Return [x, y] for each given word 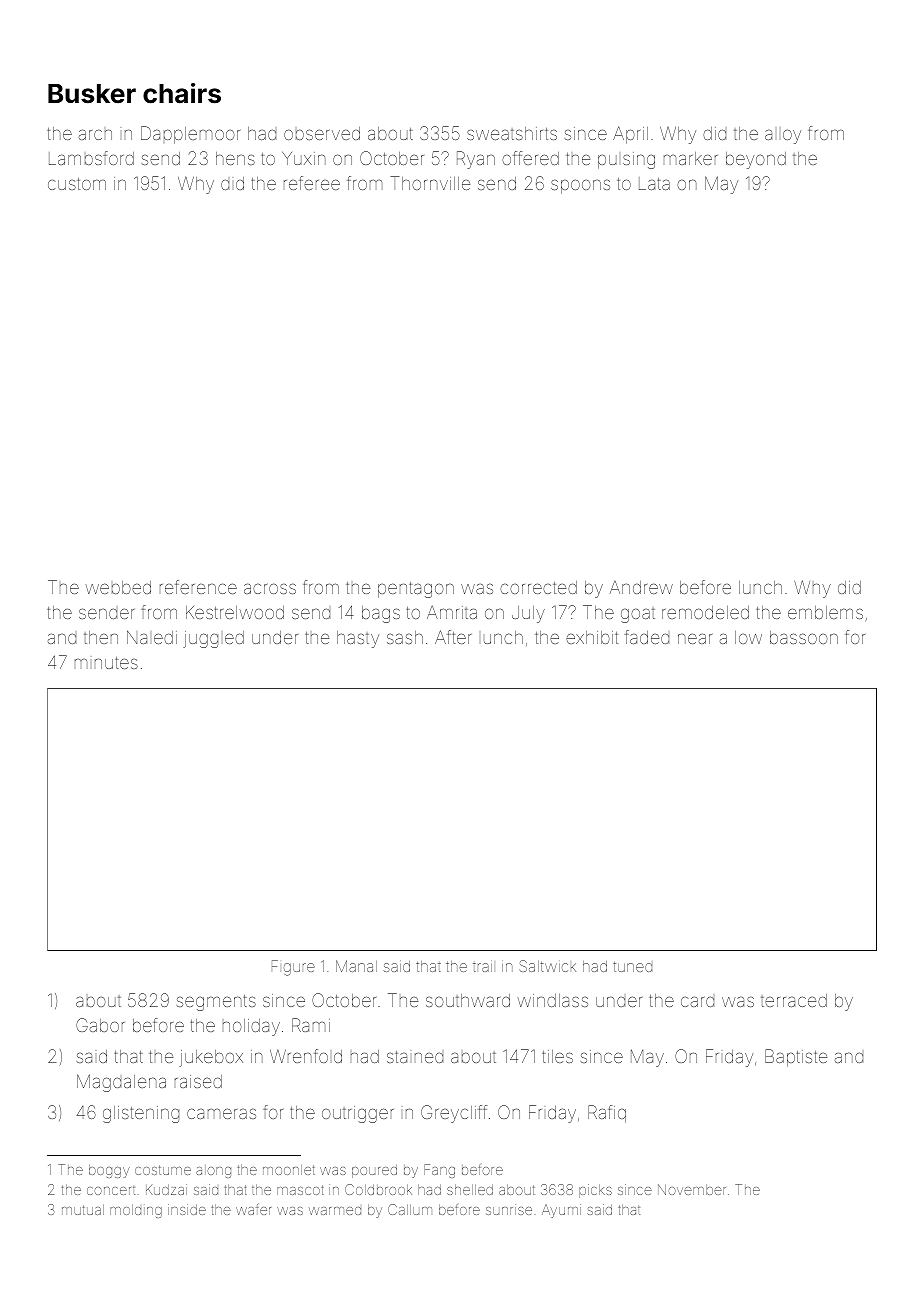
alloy [783, 136]
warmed [335, 1211]
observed [322, 133]
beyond [756, 160]
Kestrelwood [235, 612]
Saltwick [547, 966]
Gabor [100, 1025]
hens [235, 158]
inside [187, 1209]
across [270, 588]
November [692, 1189]
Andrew [641, 587]
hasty [358, 639]
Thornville [430, 183]
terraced [794, 1000]
